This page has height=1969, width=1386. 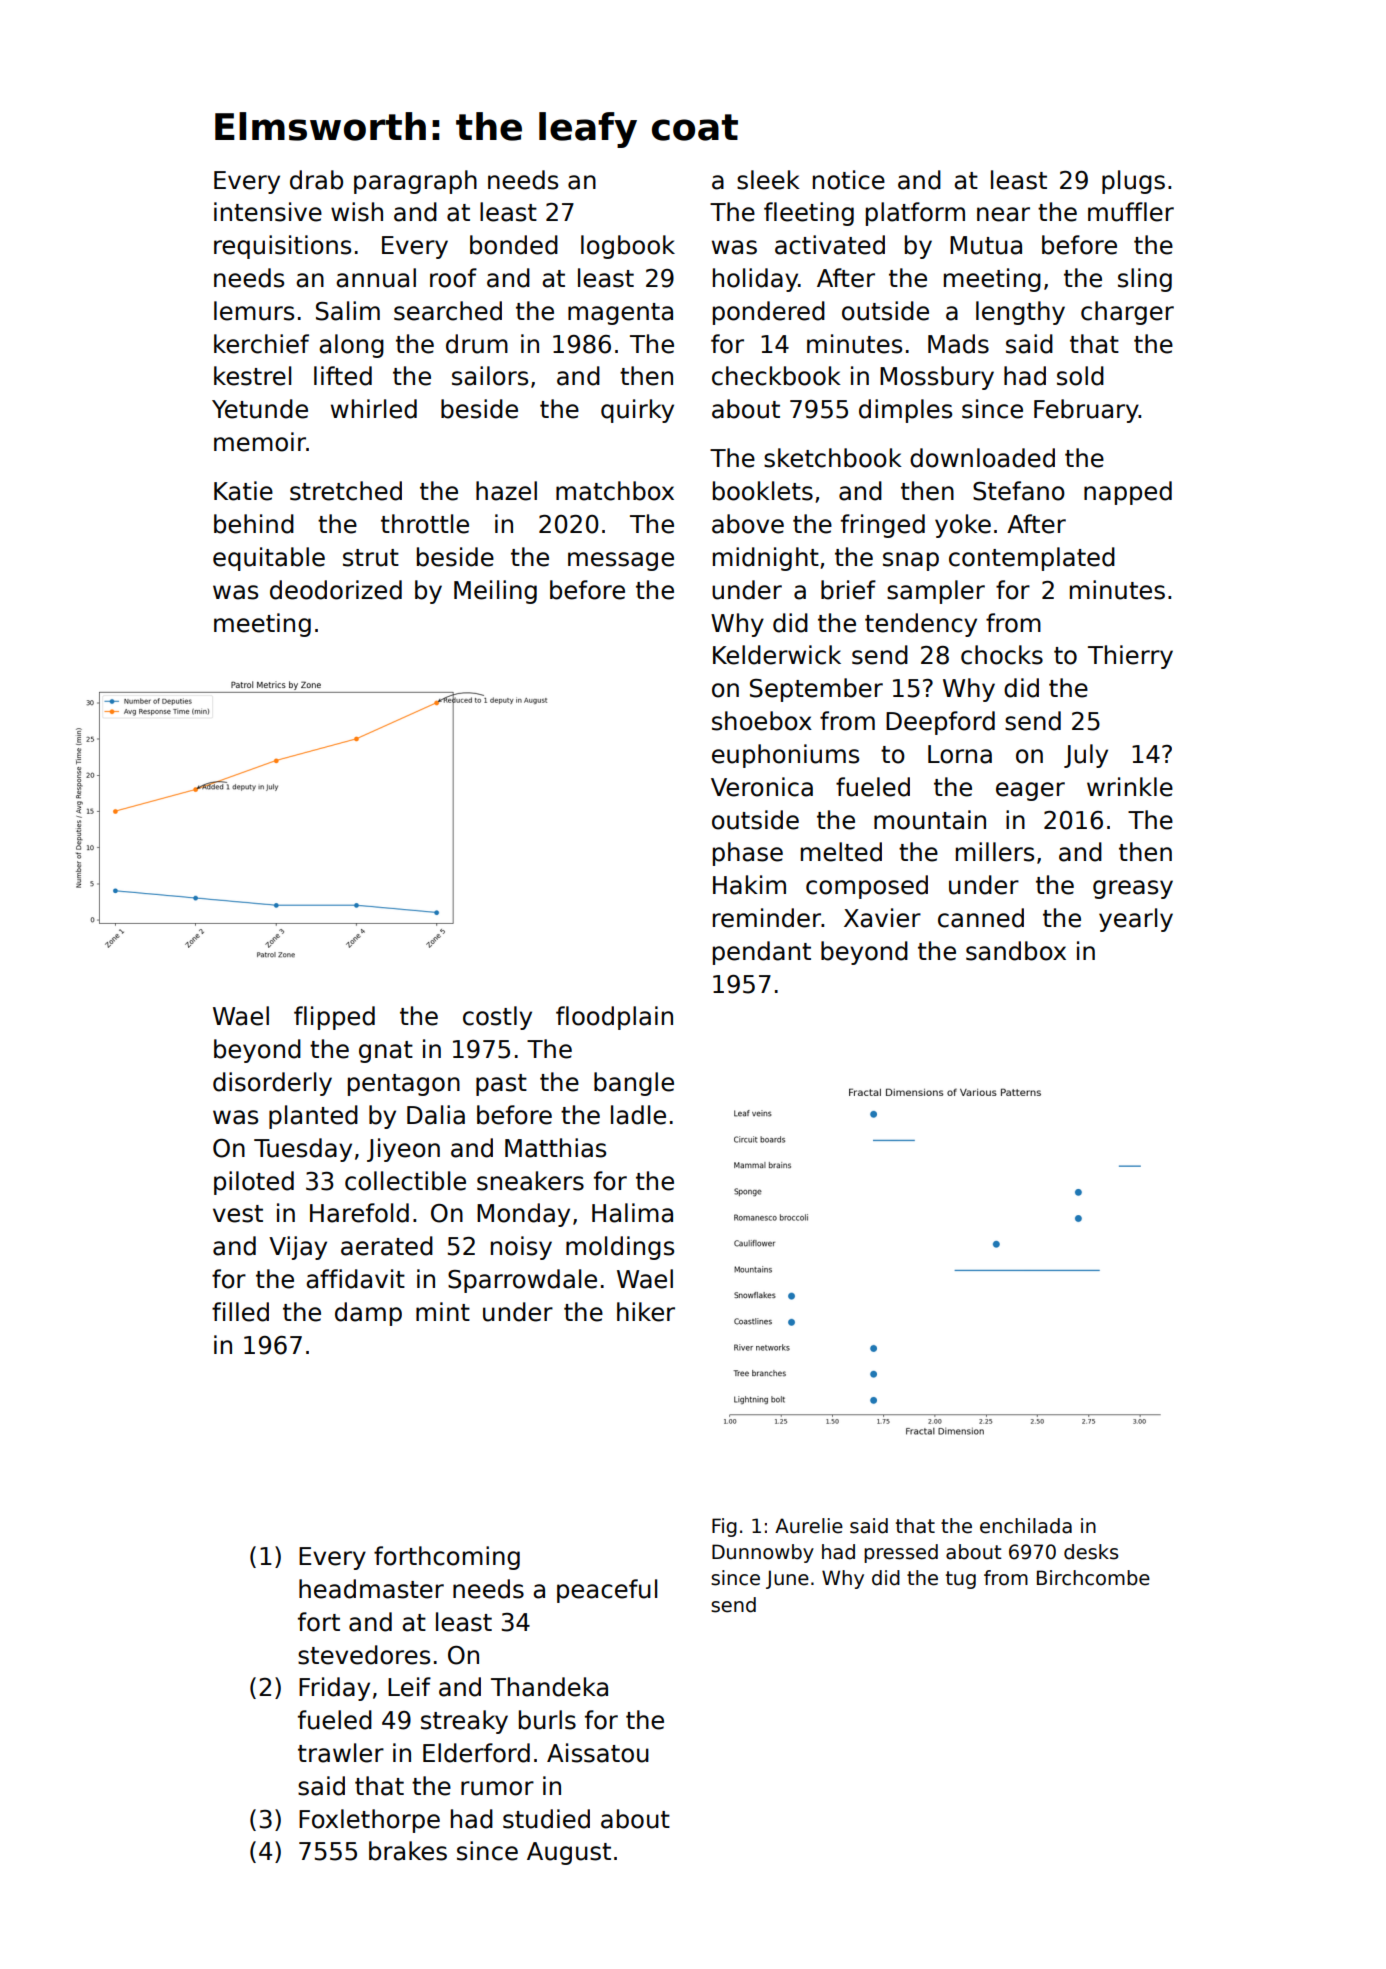 I want to click on brakes, so click(x=408, y=1851).
